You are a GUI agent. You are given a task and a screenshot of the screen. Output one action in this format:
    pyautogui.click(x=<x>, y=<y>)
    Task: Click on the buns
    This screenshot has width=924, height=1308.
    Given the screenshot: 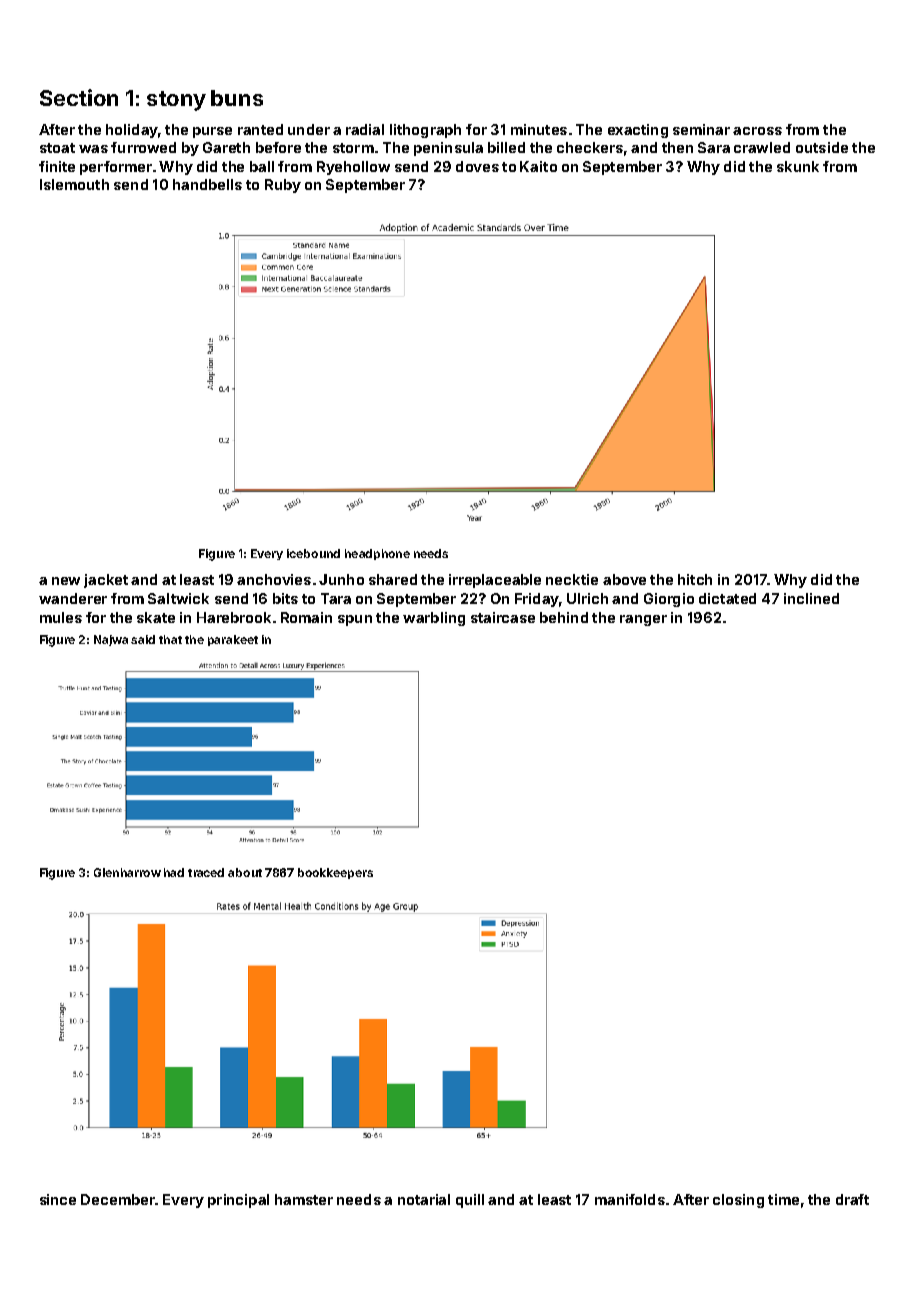 What is the action you would take?
    pyautogui.click(x=237, y=98)
